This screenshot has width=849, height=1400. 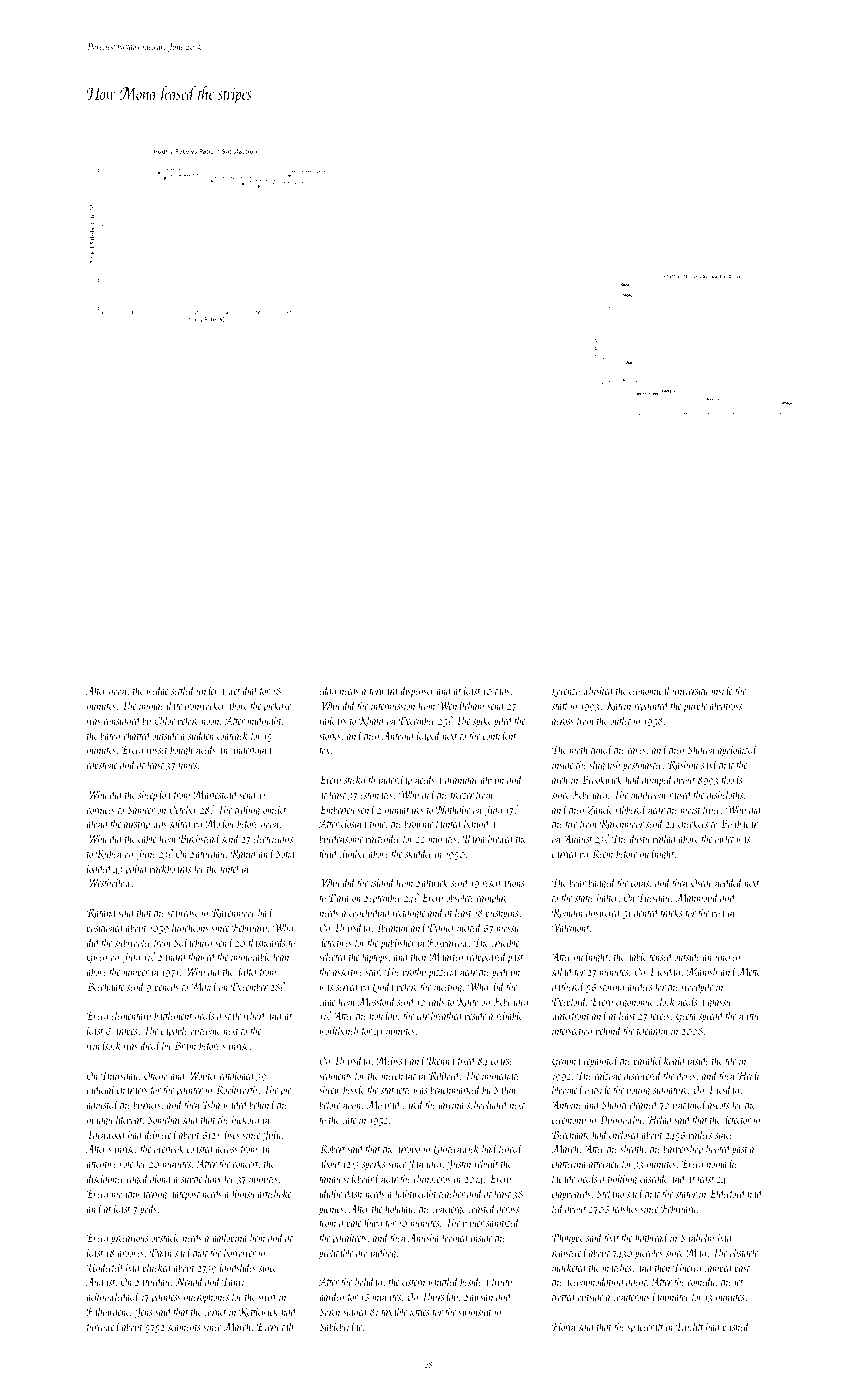 I want to click on buyer, so click(x=473, y=1223).
